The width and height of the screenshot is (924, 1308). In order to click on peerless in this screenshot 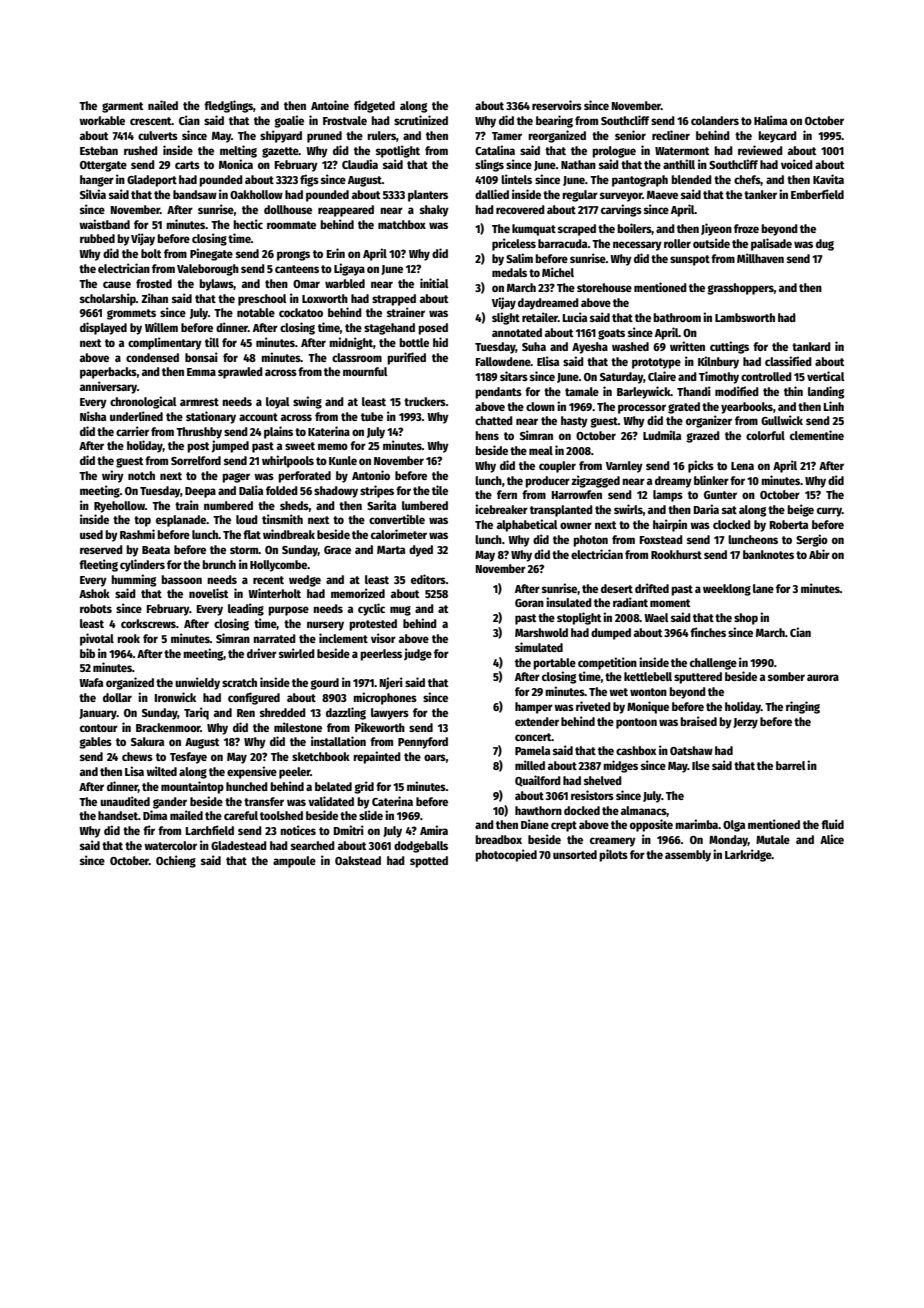, I will do `click(381, 655)`.
